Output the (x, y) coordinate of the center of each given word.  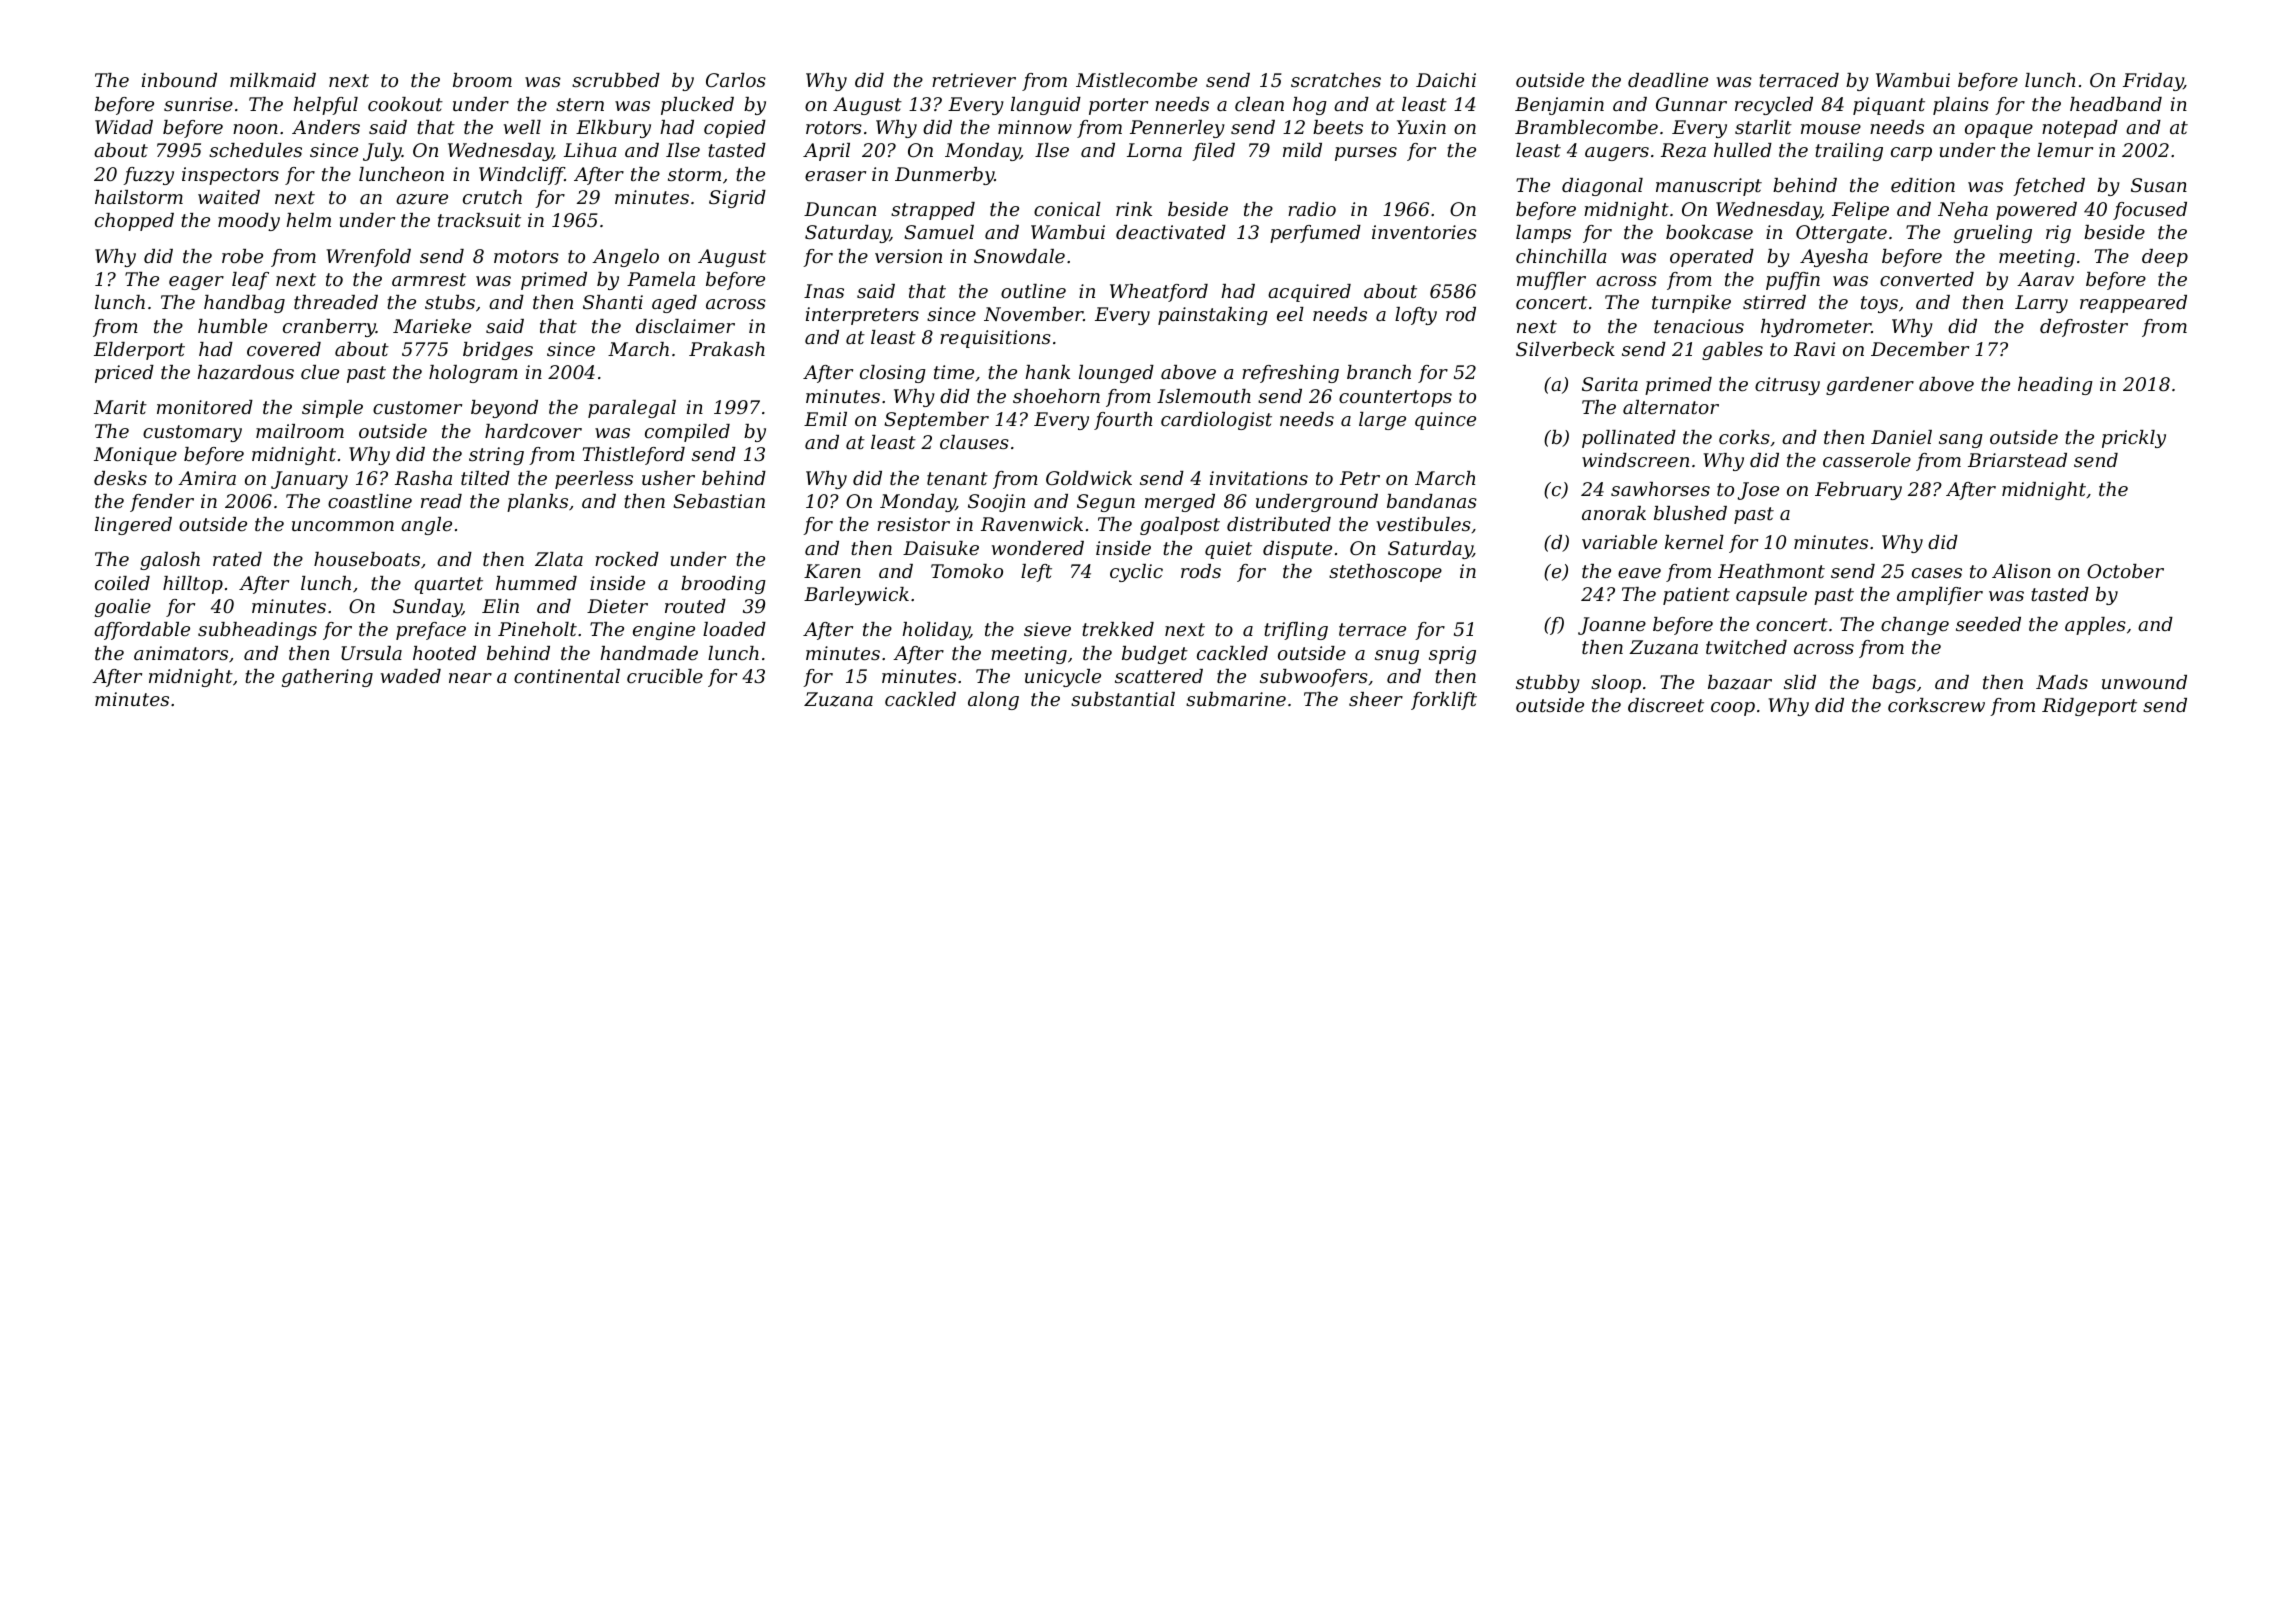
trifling (1296, 631)
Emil (825, 419)
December (1920, 349)
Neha (1963, 209)
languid (1046, 106)
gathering (327, 678)
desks (120, 478)
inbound (179, 80)
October (2125, 571)
